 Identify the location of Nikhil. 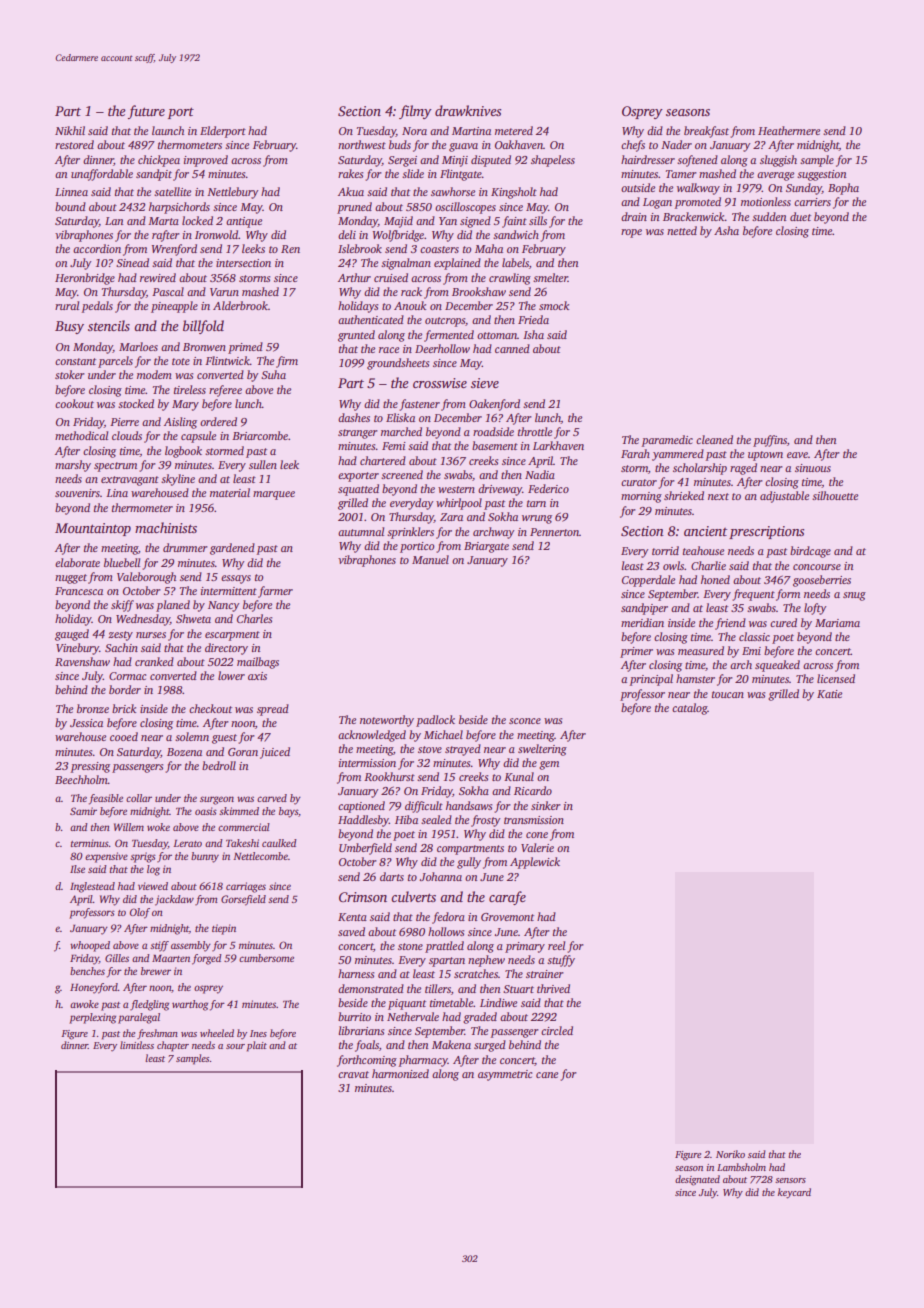
(70, 130).
